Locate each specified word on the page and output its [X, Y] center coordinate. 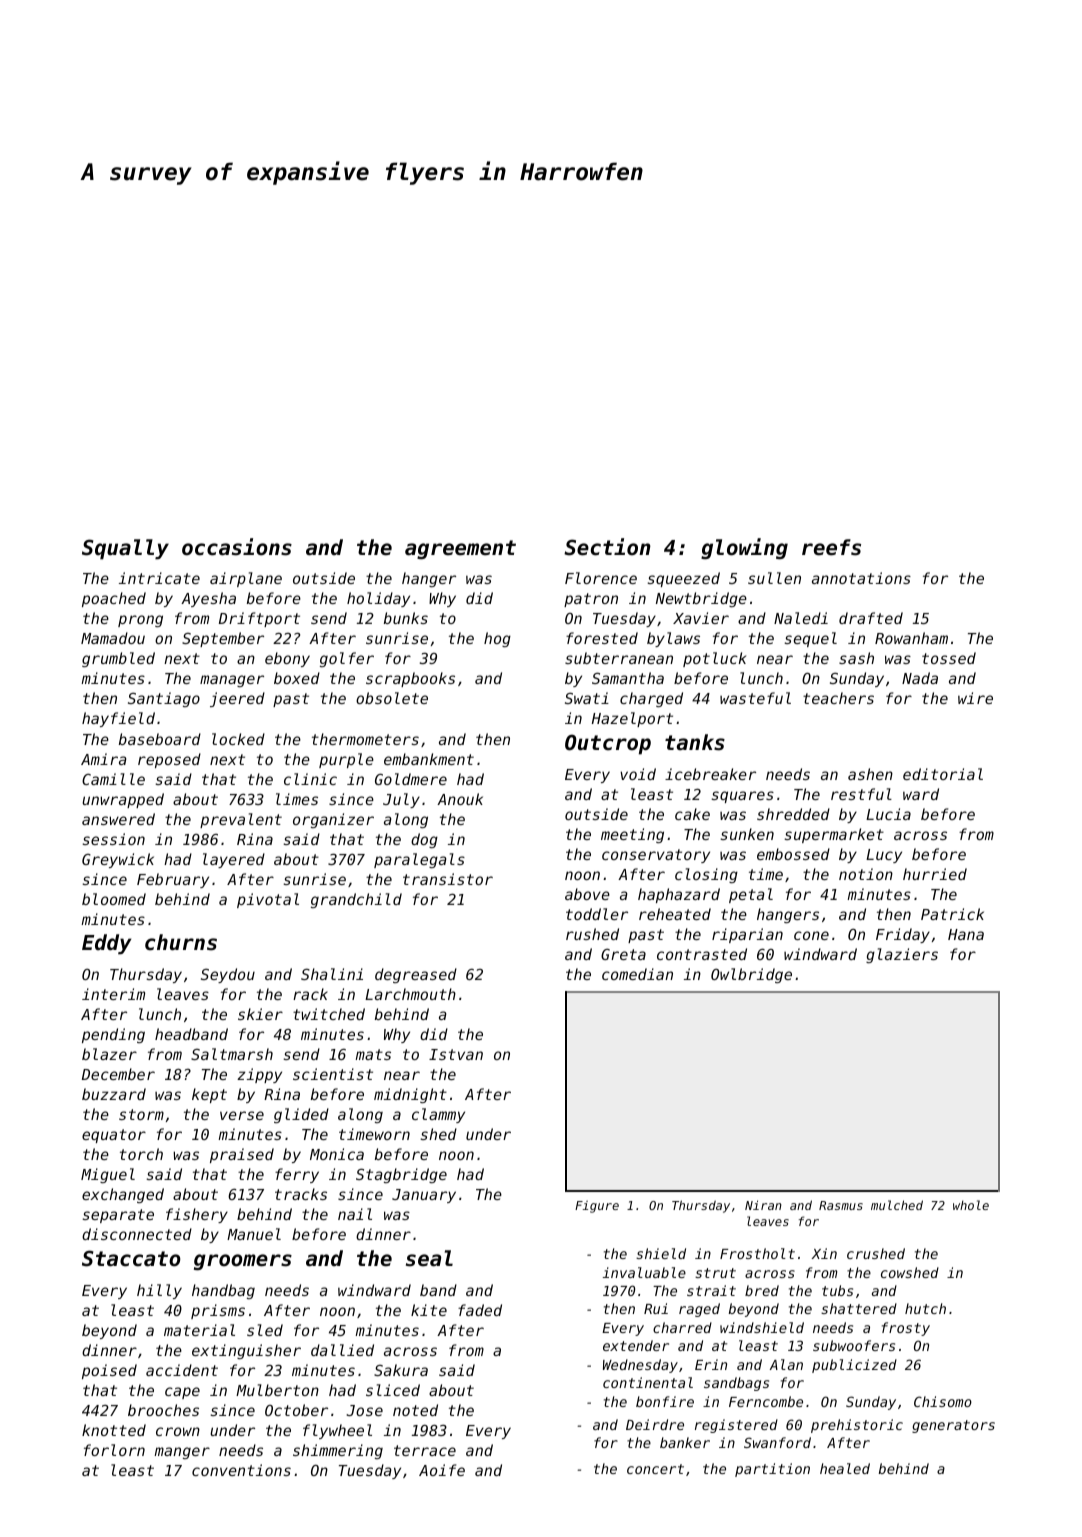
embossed [793, 854]
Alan [786, 1364]
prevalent [241, 820]
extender [636, 1345]
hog [497, 639]
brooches [163, 1410]
